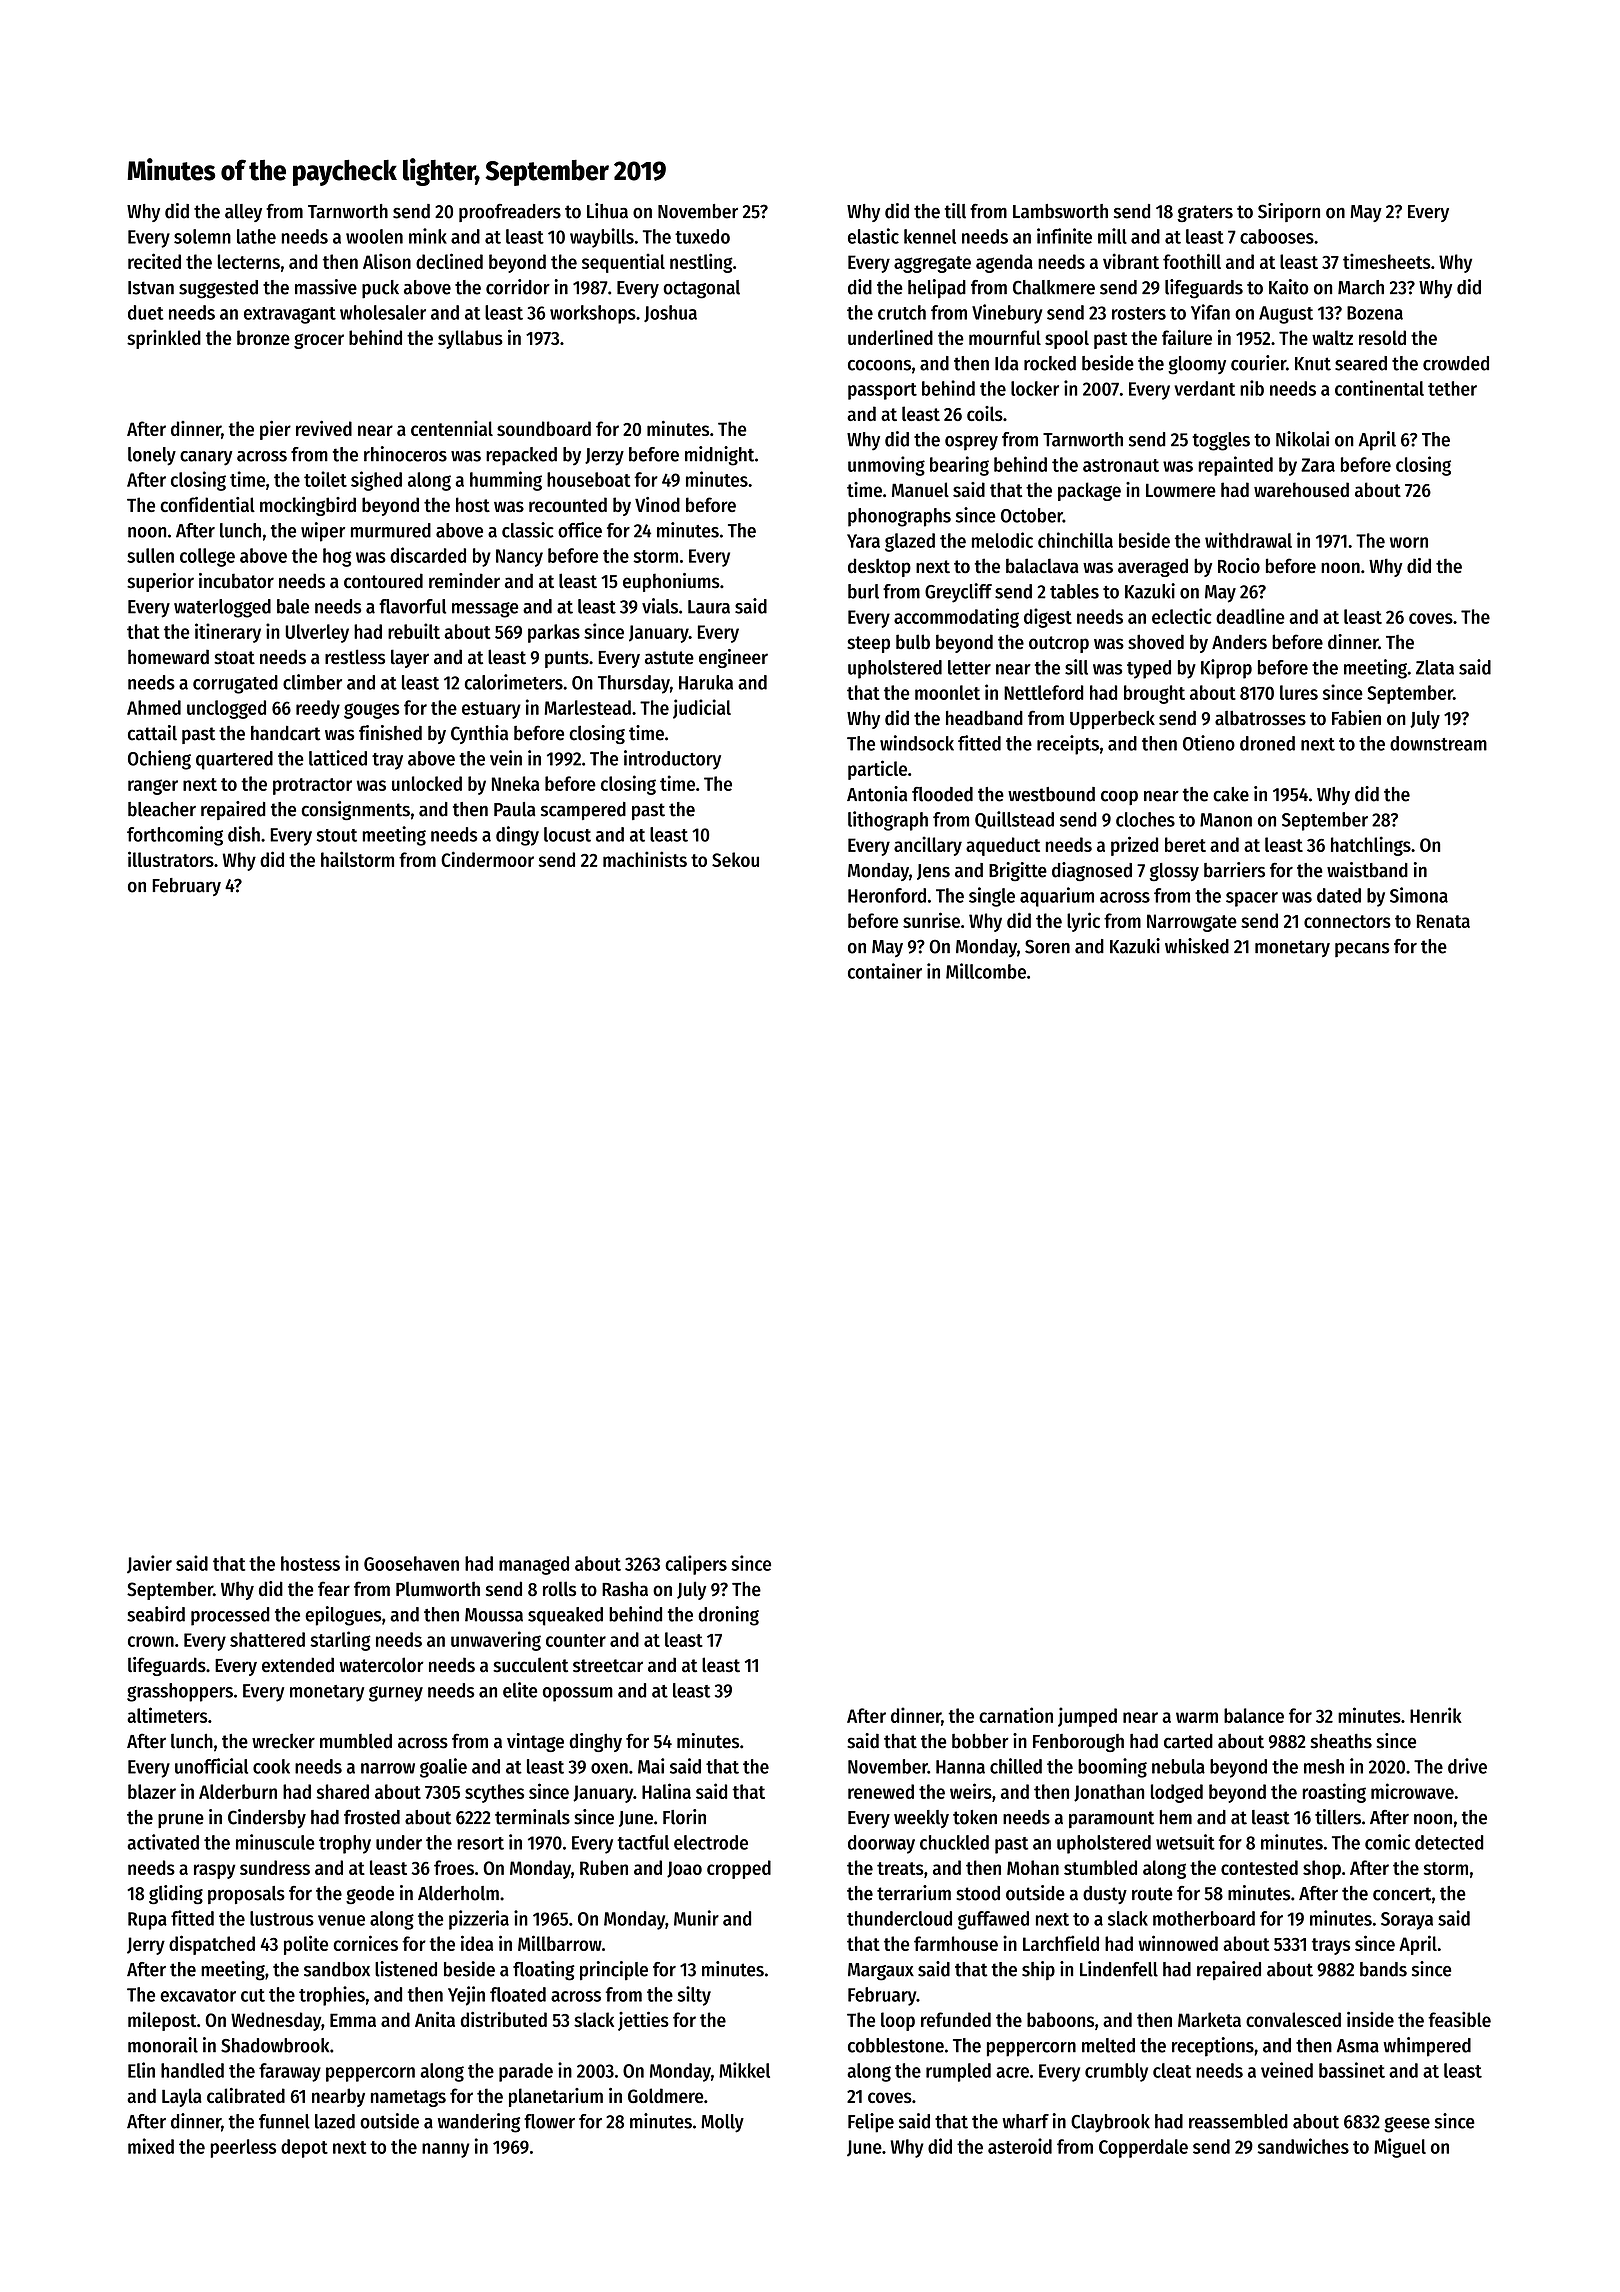 Image resolution: width=1620 pixels, height=2292 pixels. What do you see at coordinates (871, 2123) in the screenshot?
I see `Felipe` at bounding box center [871, 2123].
